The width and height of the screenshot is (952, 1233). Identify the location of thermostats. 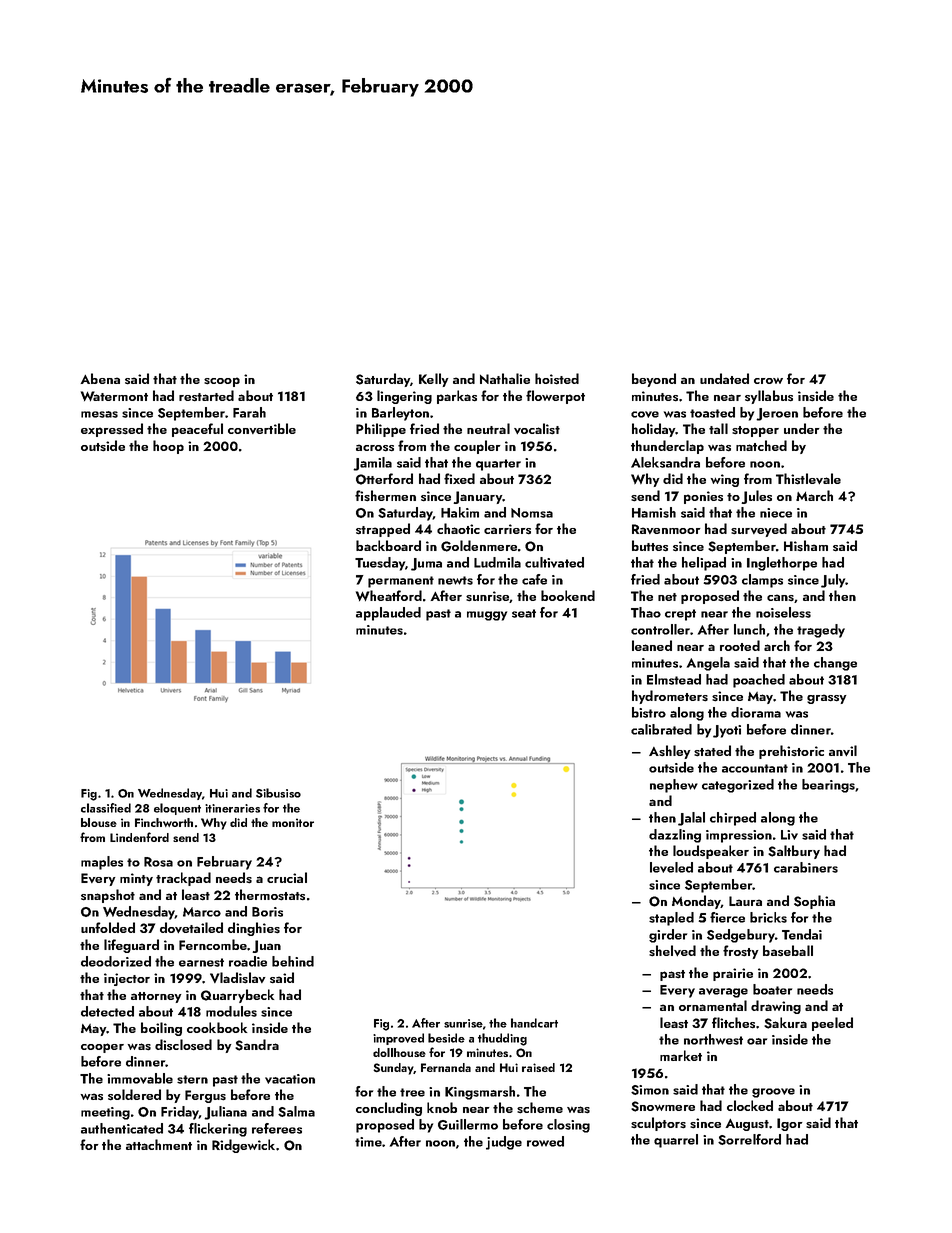
(270, 895).
